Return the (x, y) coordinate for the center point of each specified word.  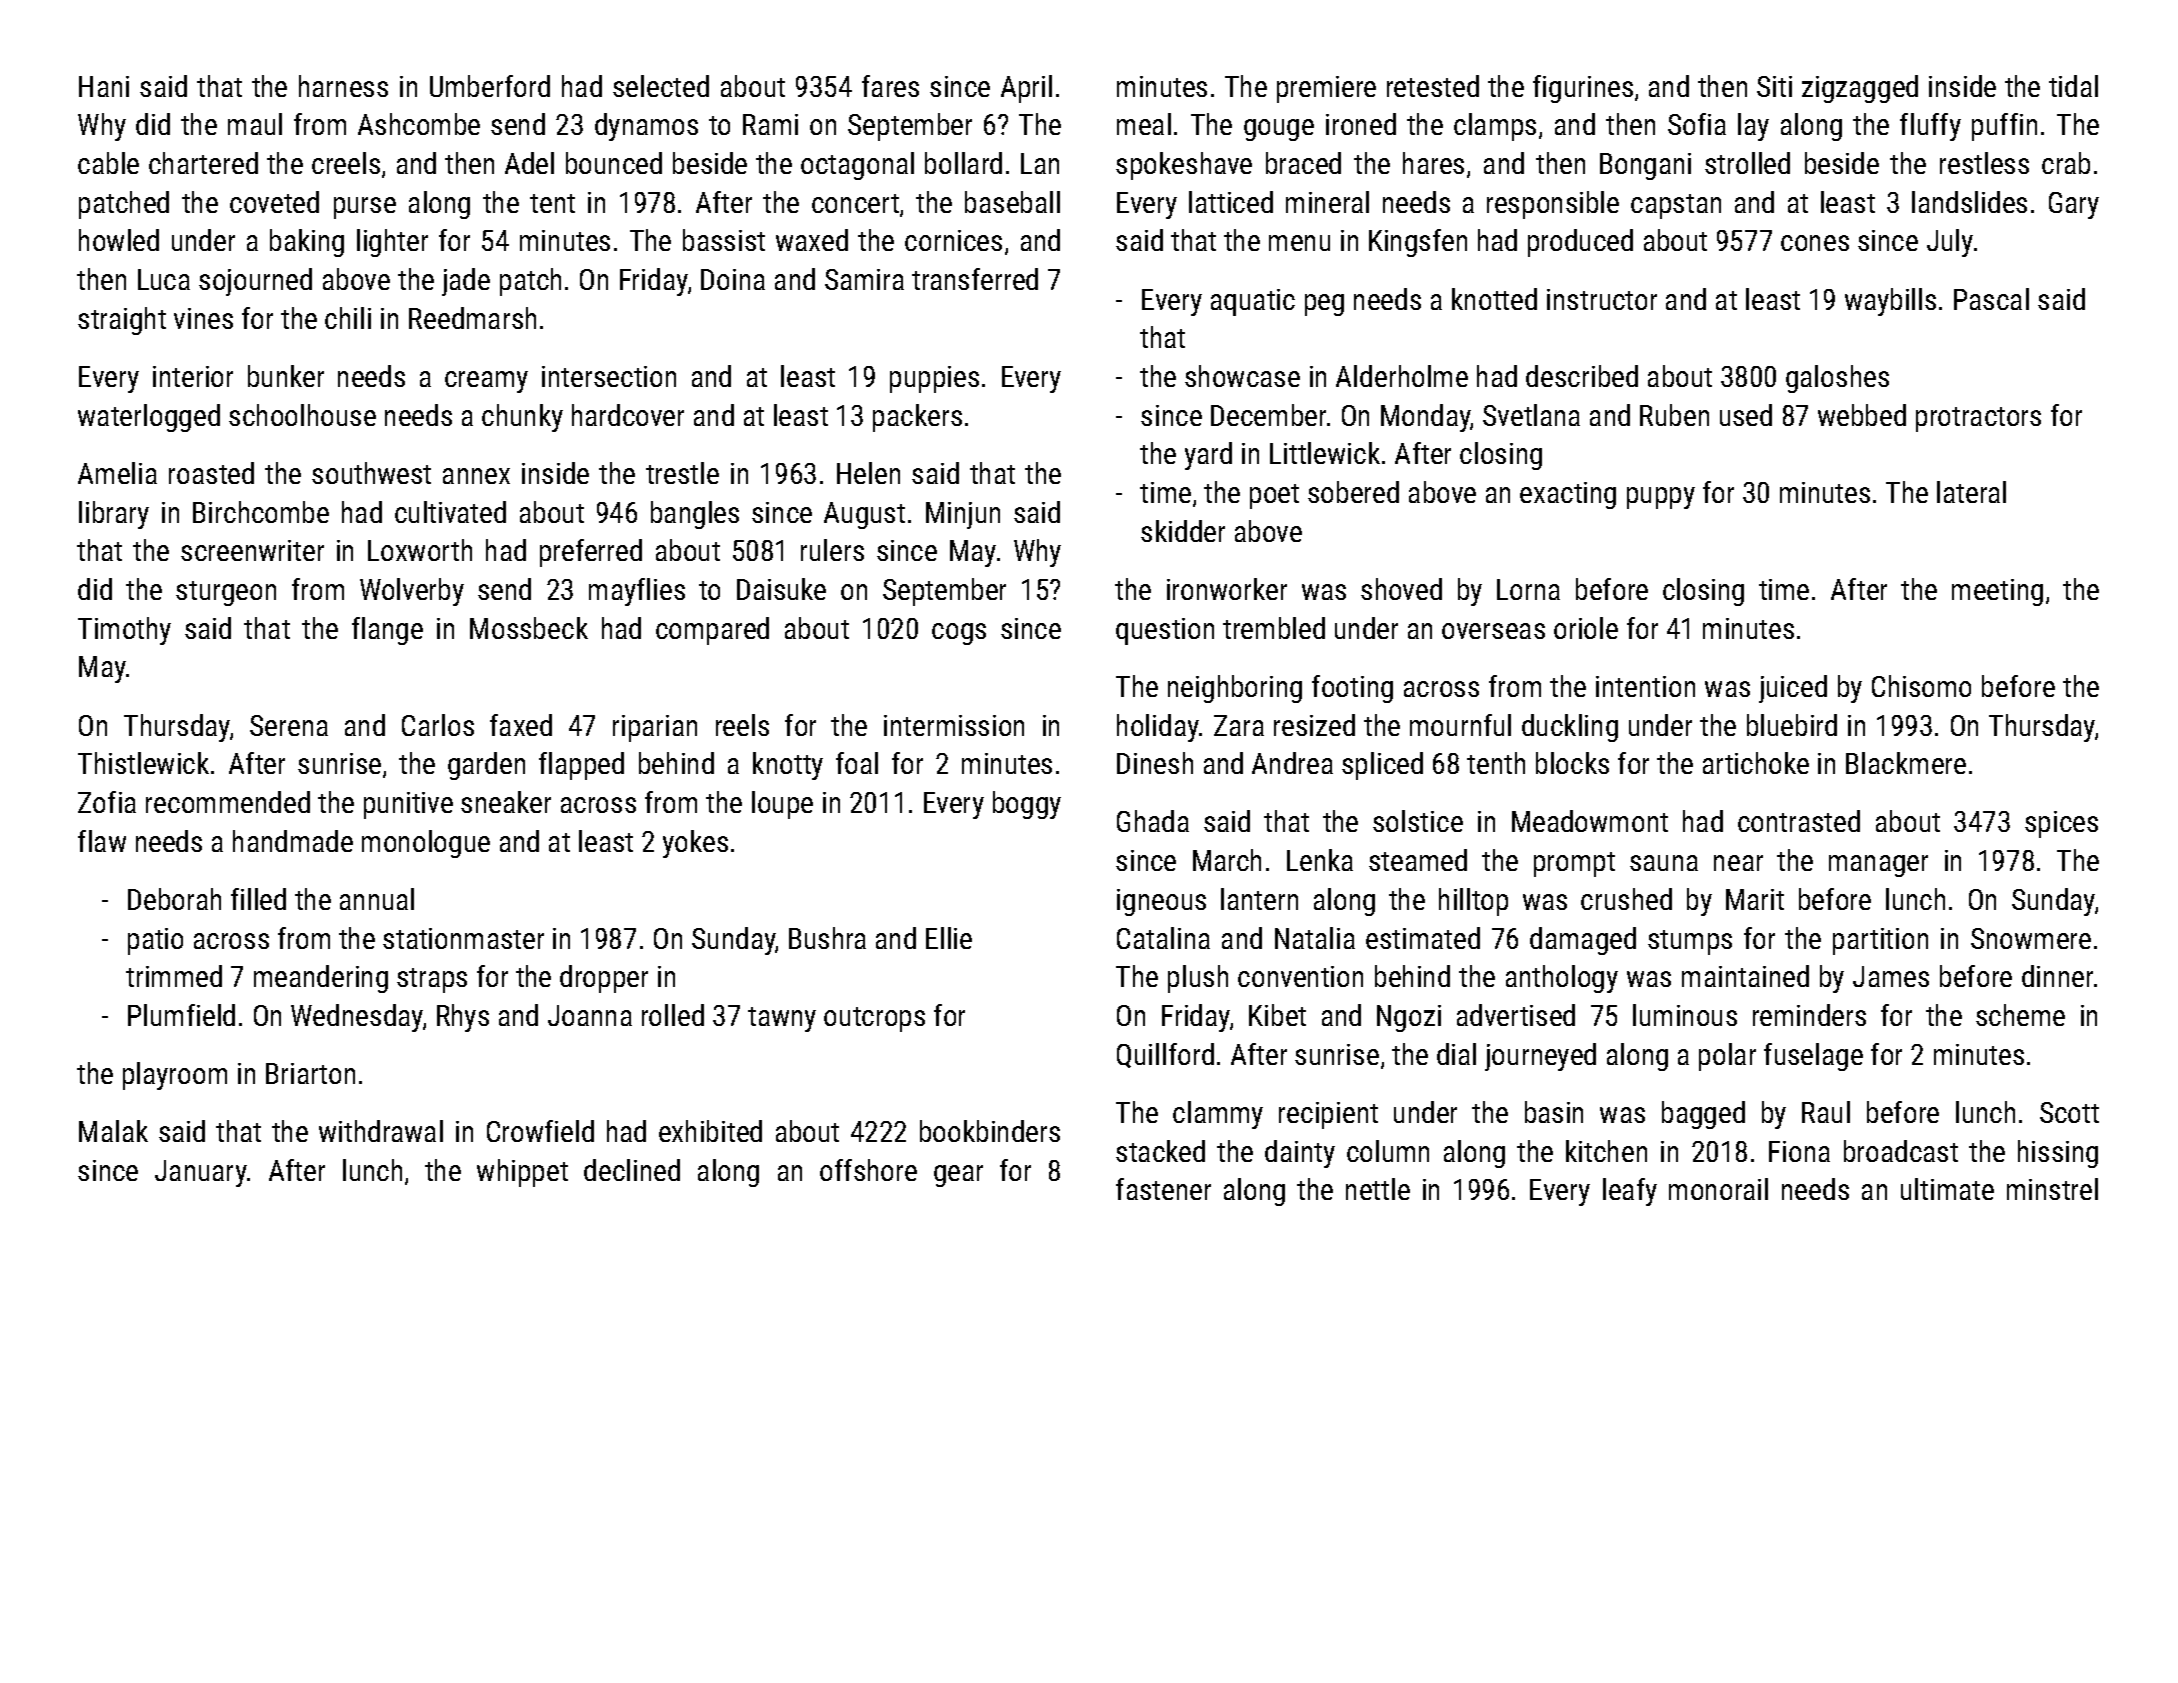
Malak (113, 1131)
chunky (522, 418)
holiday (1158, 728)
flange (387, 631)
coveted (274, 202)
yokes (695, 844)
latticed (1231, 202)
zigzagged (1860, 89)
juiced (1793, 689)
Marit (1755, 899)
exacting (1568, 495)
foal (857, 763)
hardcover (628, 415)
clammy (1218, 1115)
